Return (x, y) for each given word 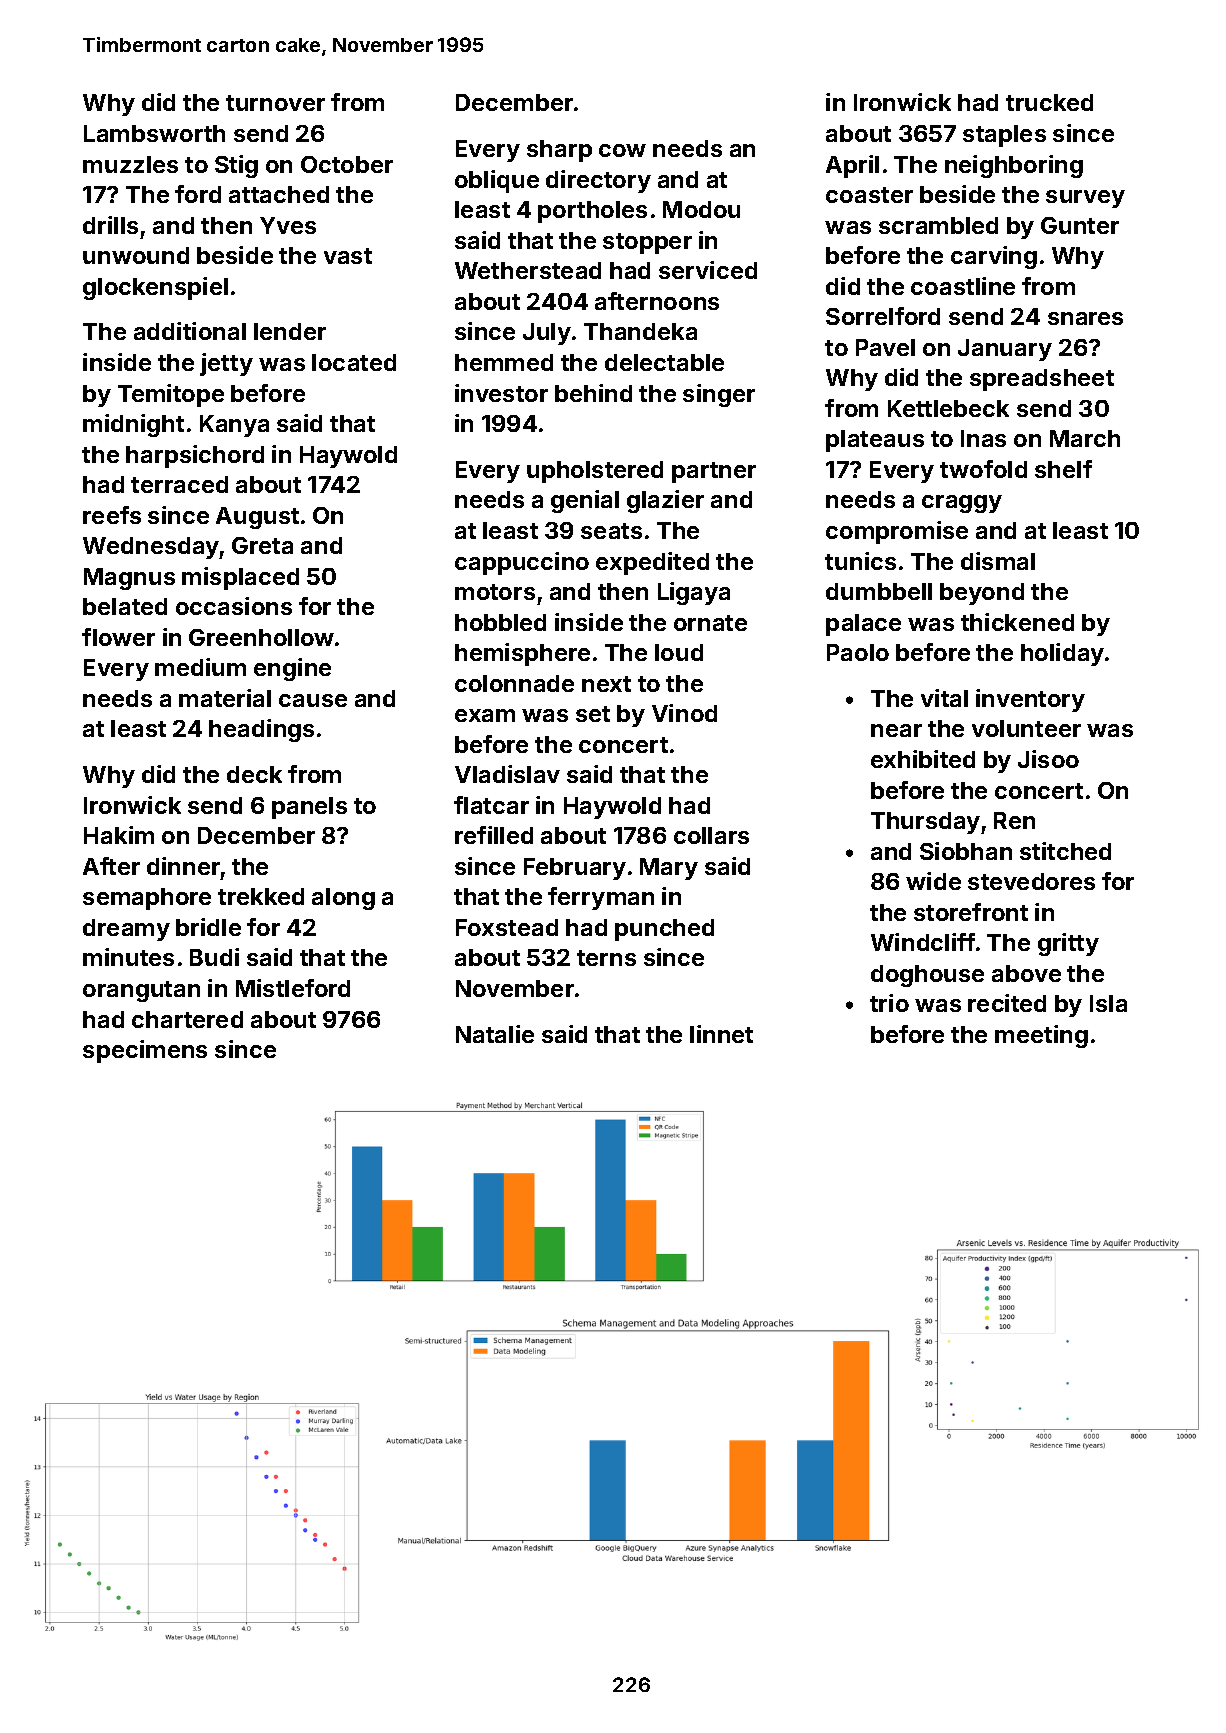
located (354, 362)
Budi (214, 957)
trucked (1049, 102)
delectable (664, 362)
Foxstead (507, 927)
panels (309, 808)
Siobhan (966, 851)
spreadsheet (1042, 380)
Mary (669, 869)
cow (622, 150)
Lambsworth (154, 133)
